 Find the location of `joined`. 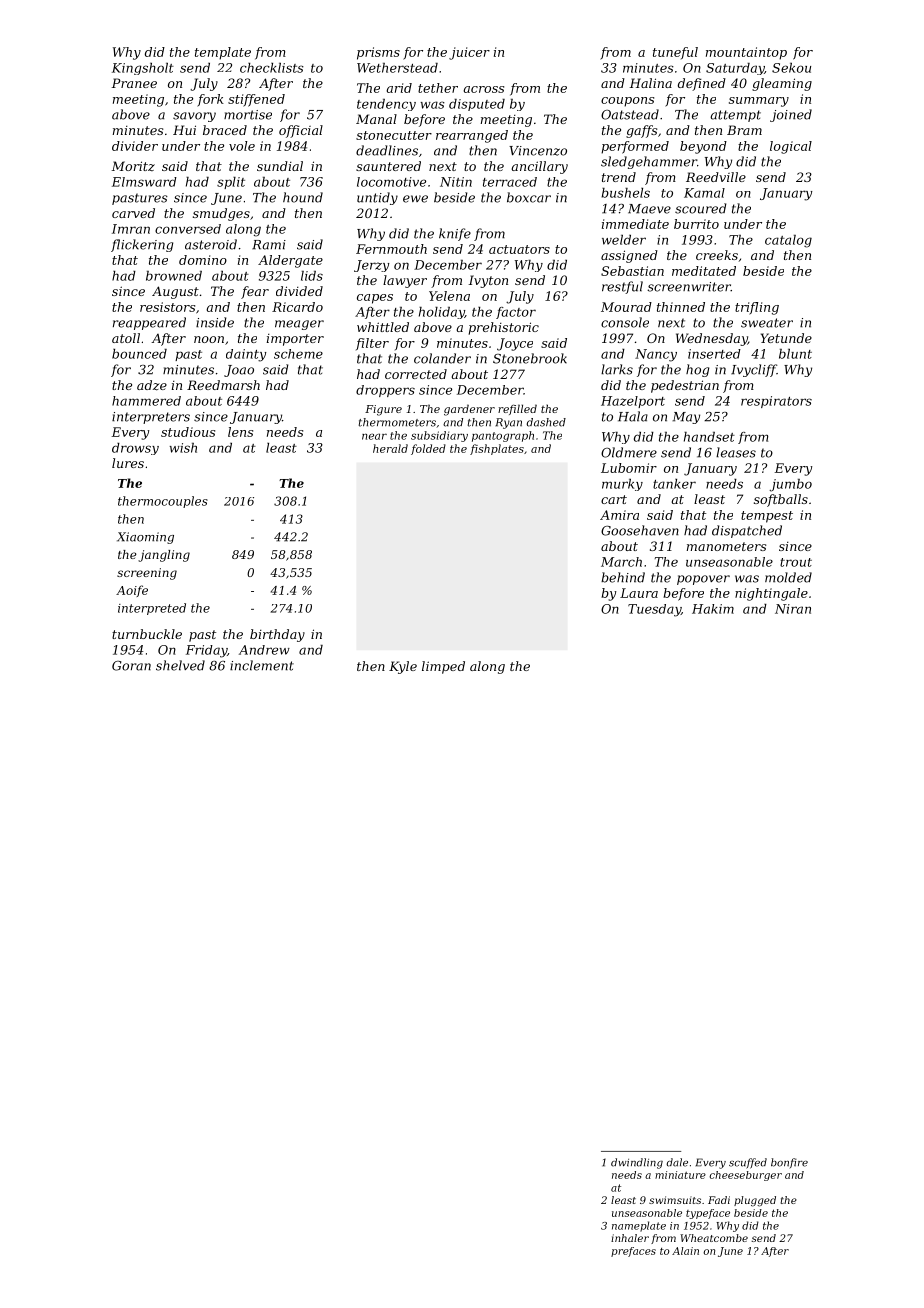

joined is located at coordinates (791, 115).
